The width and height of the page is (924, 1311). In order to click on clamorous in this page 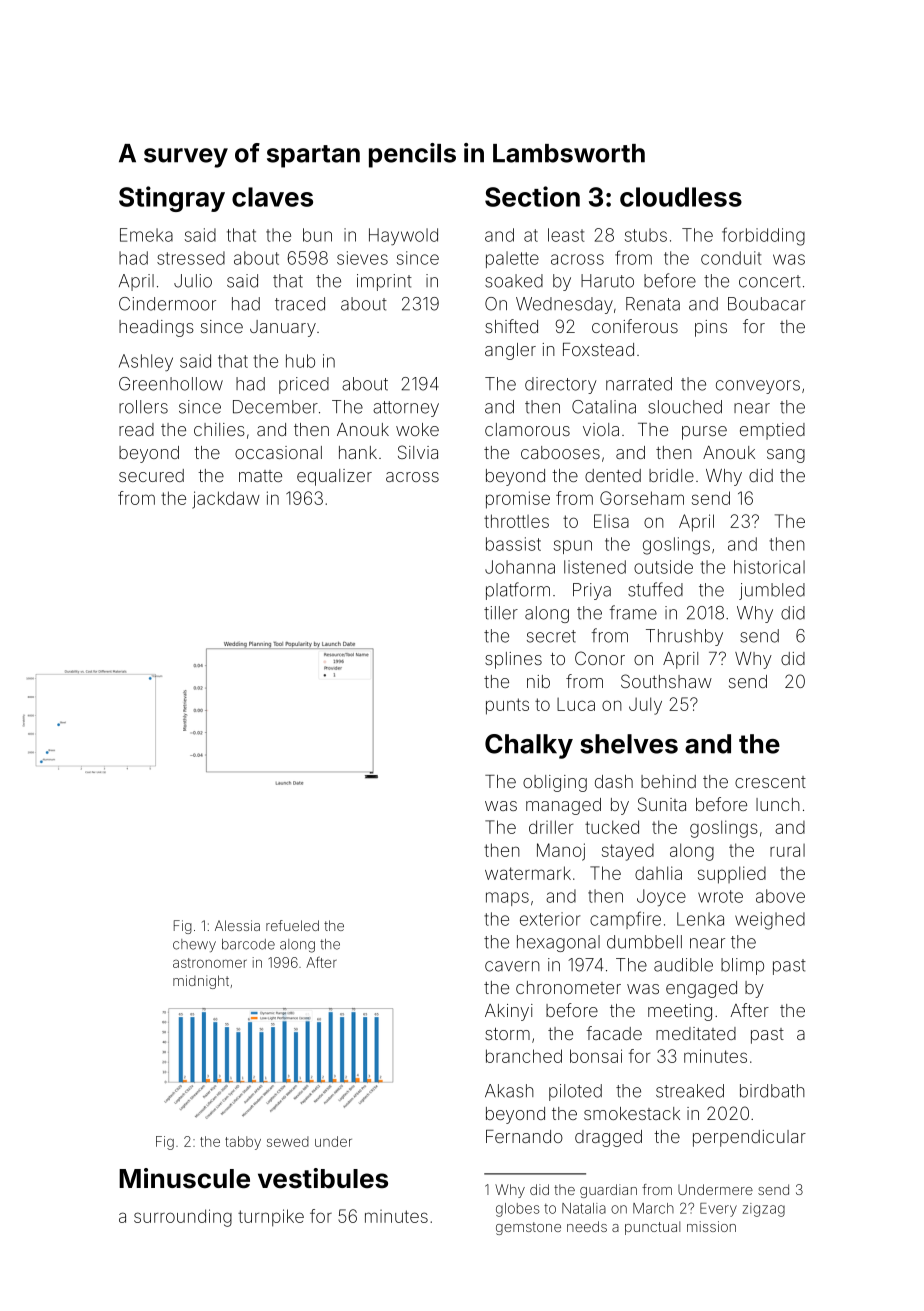, I will do `click(527, 429)`.
